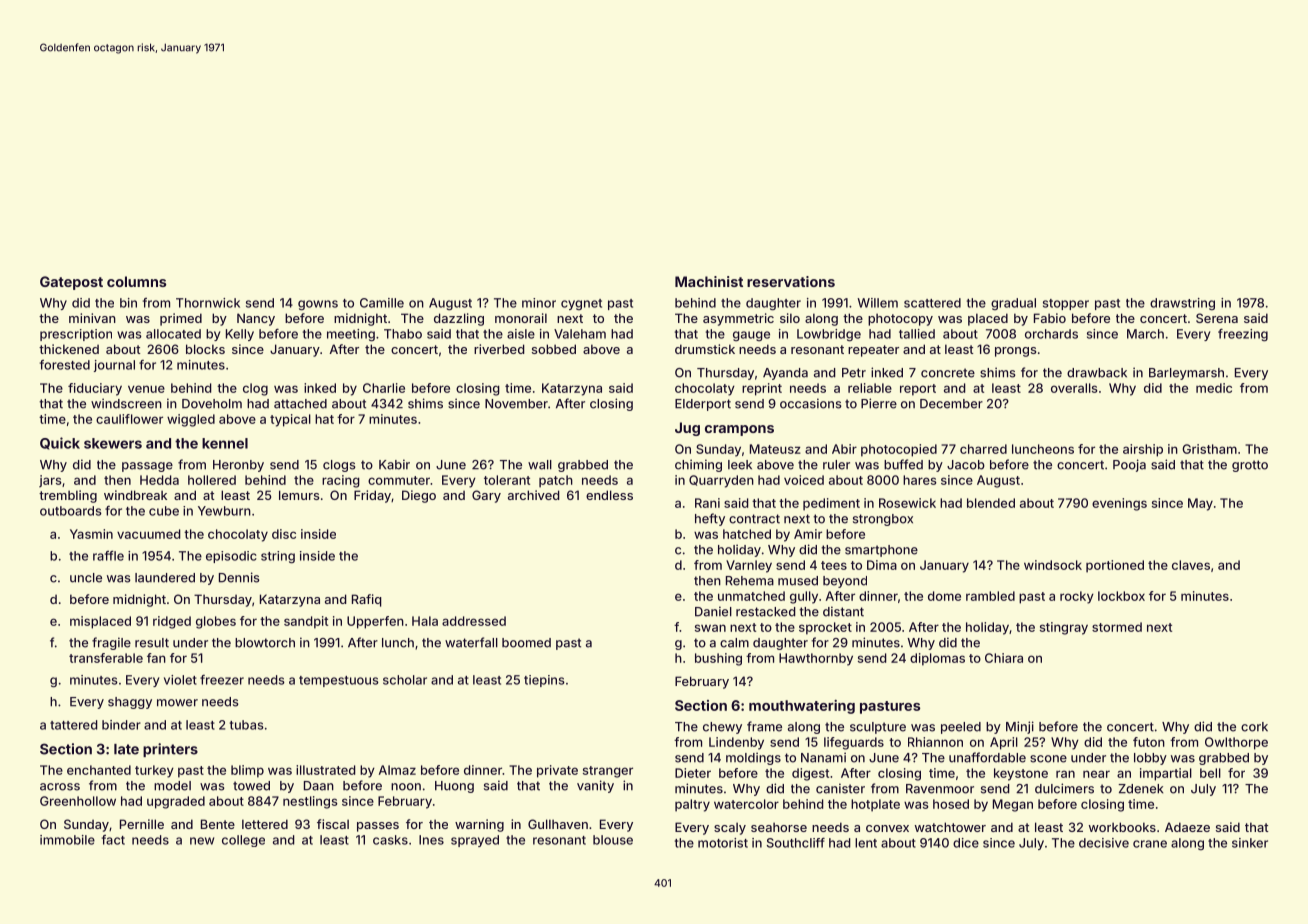  What do you see at coordinates (932, 303) in the screenshot?
I see `scattered` at bounding box center [932, 303].
